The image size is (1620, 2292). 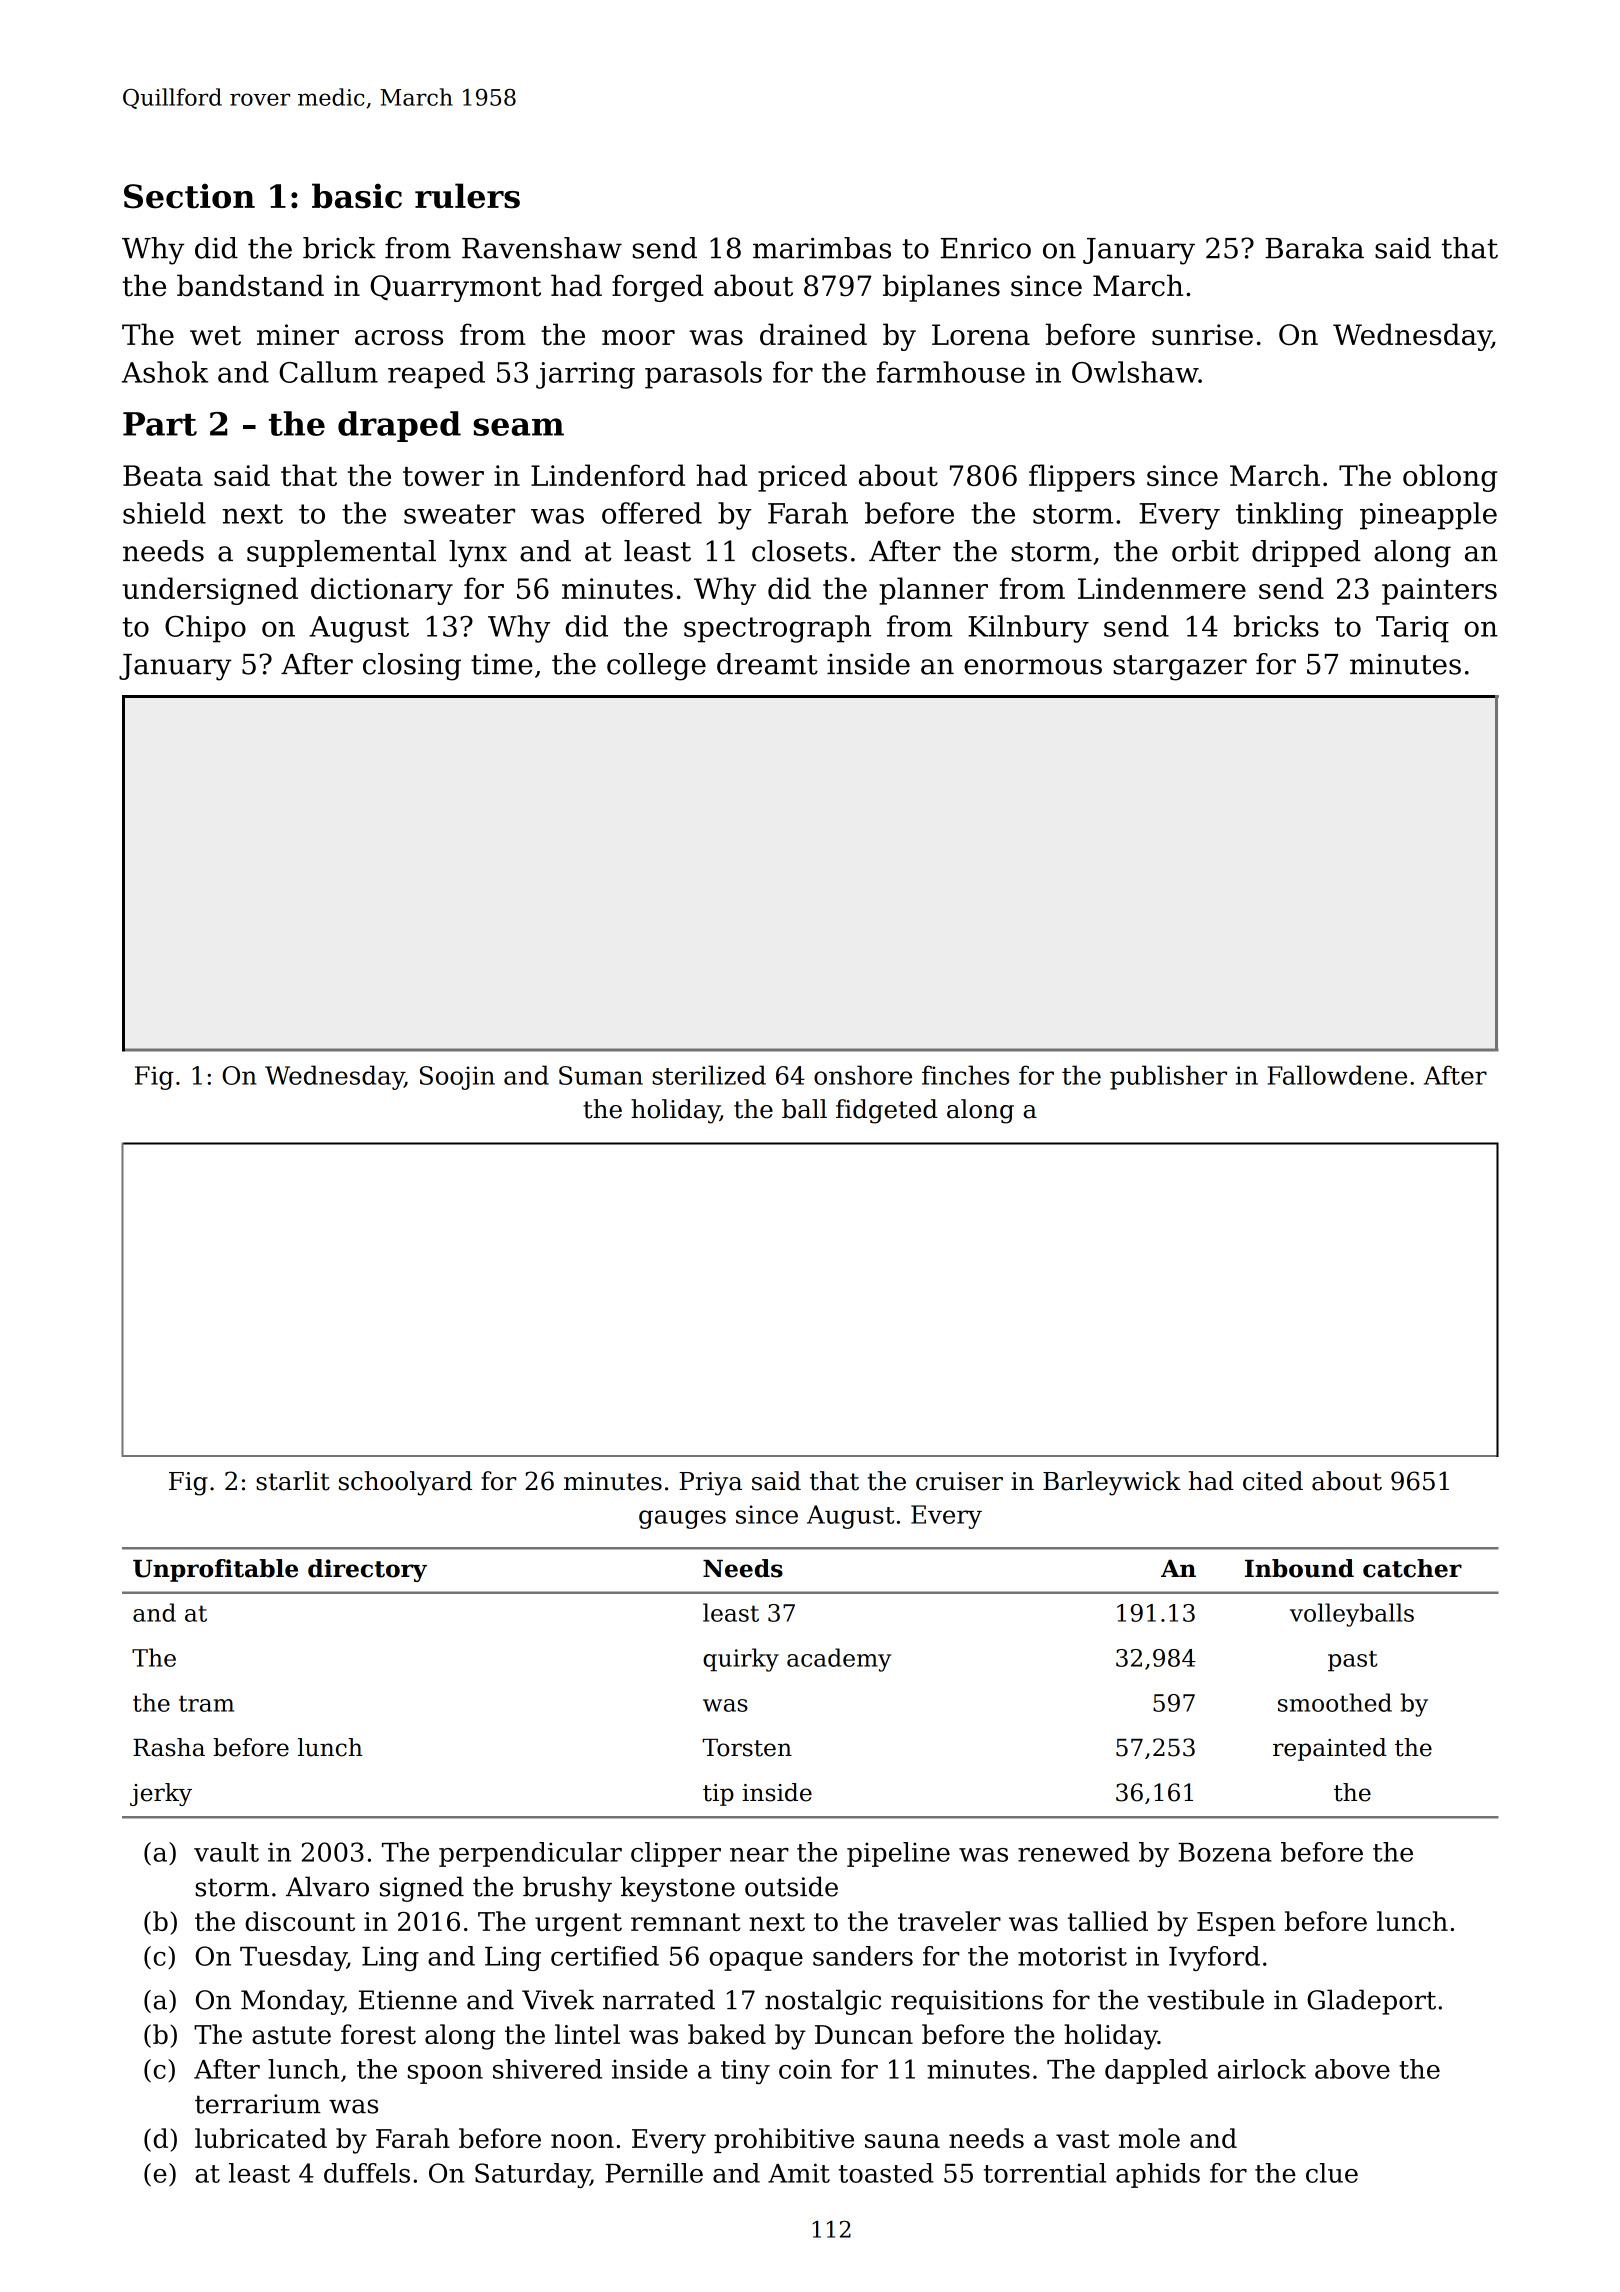 I want to click on Unprofitable, so click(x=215, y=1570).
